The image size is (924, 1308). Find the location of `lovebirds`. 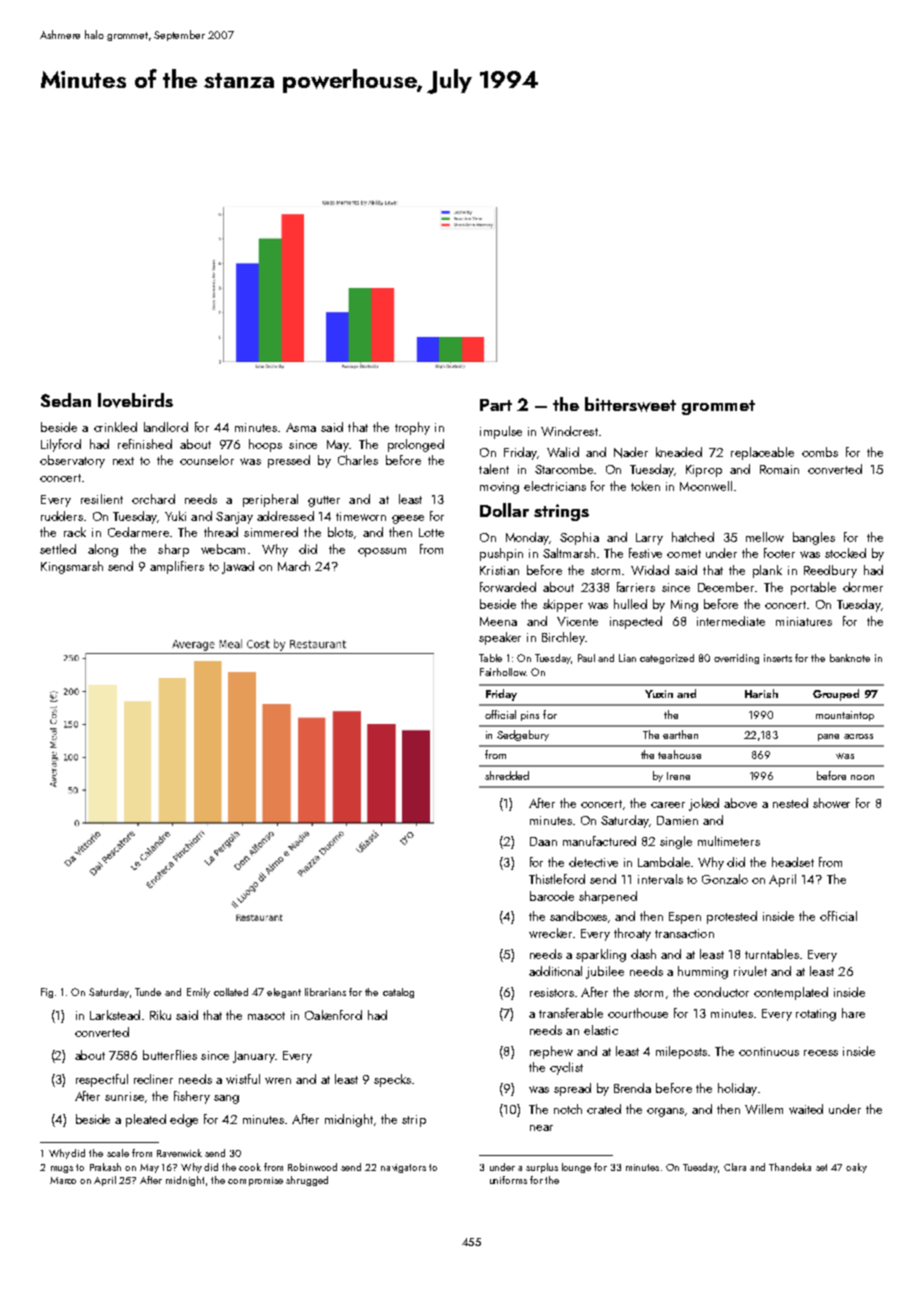

lovebirds is located at coordinates (135, 400).
